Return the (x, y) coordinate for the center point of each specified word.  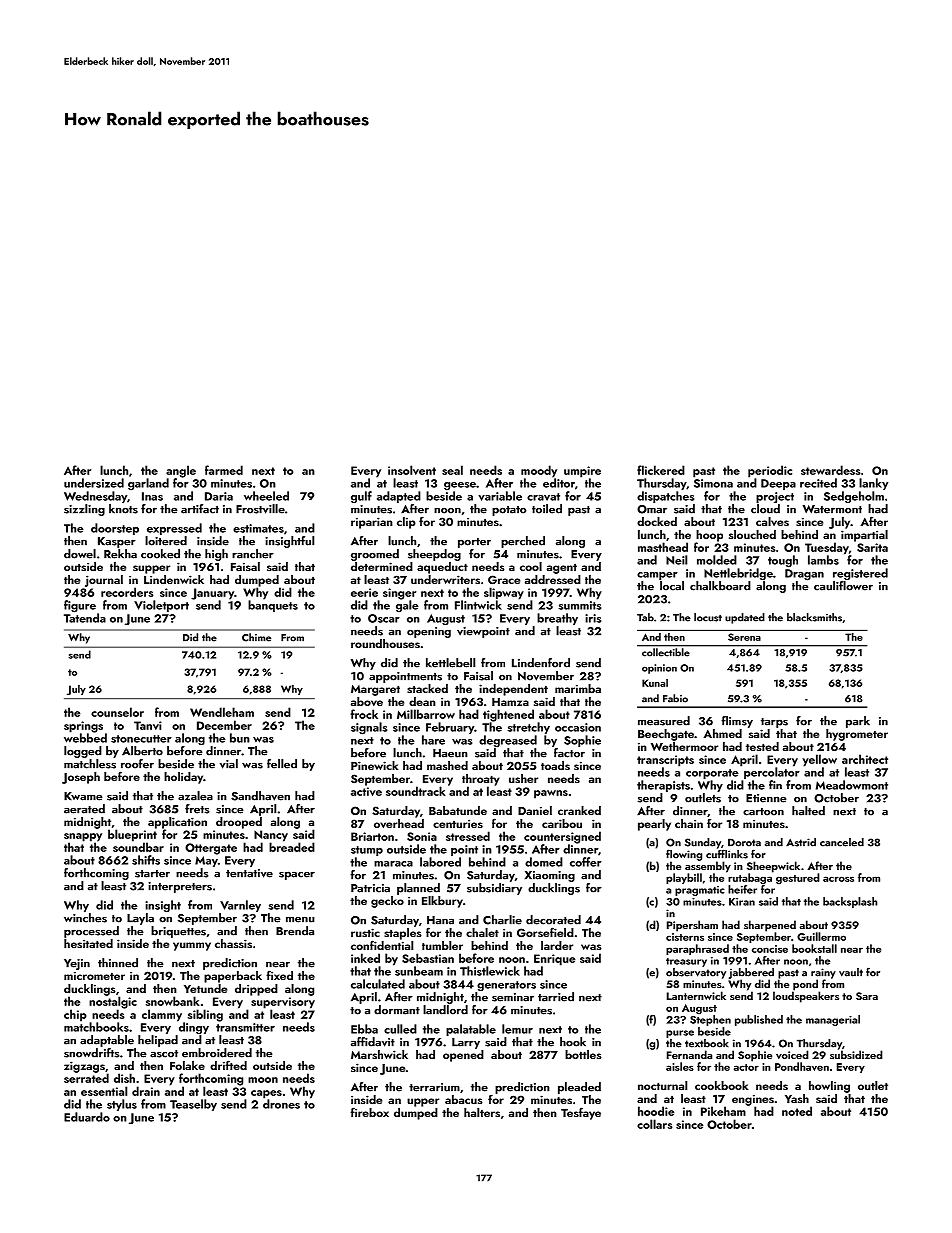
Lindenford (541, 663)
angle (181, 471)
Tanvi (148, 725)
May (206, 861)
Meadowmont (852, 785)
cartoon (763, 812)
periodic (770, 471)
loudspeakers (806, 997)
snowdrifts (91, 1053)
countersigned (562, 837)
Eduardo (87, 1117)
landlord (445, 1010)
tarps (774, 723)
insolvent (412, 470)
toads (555, 765)
